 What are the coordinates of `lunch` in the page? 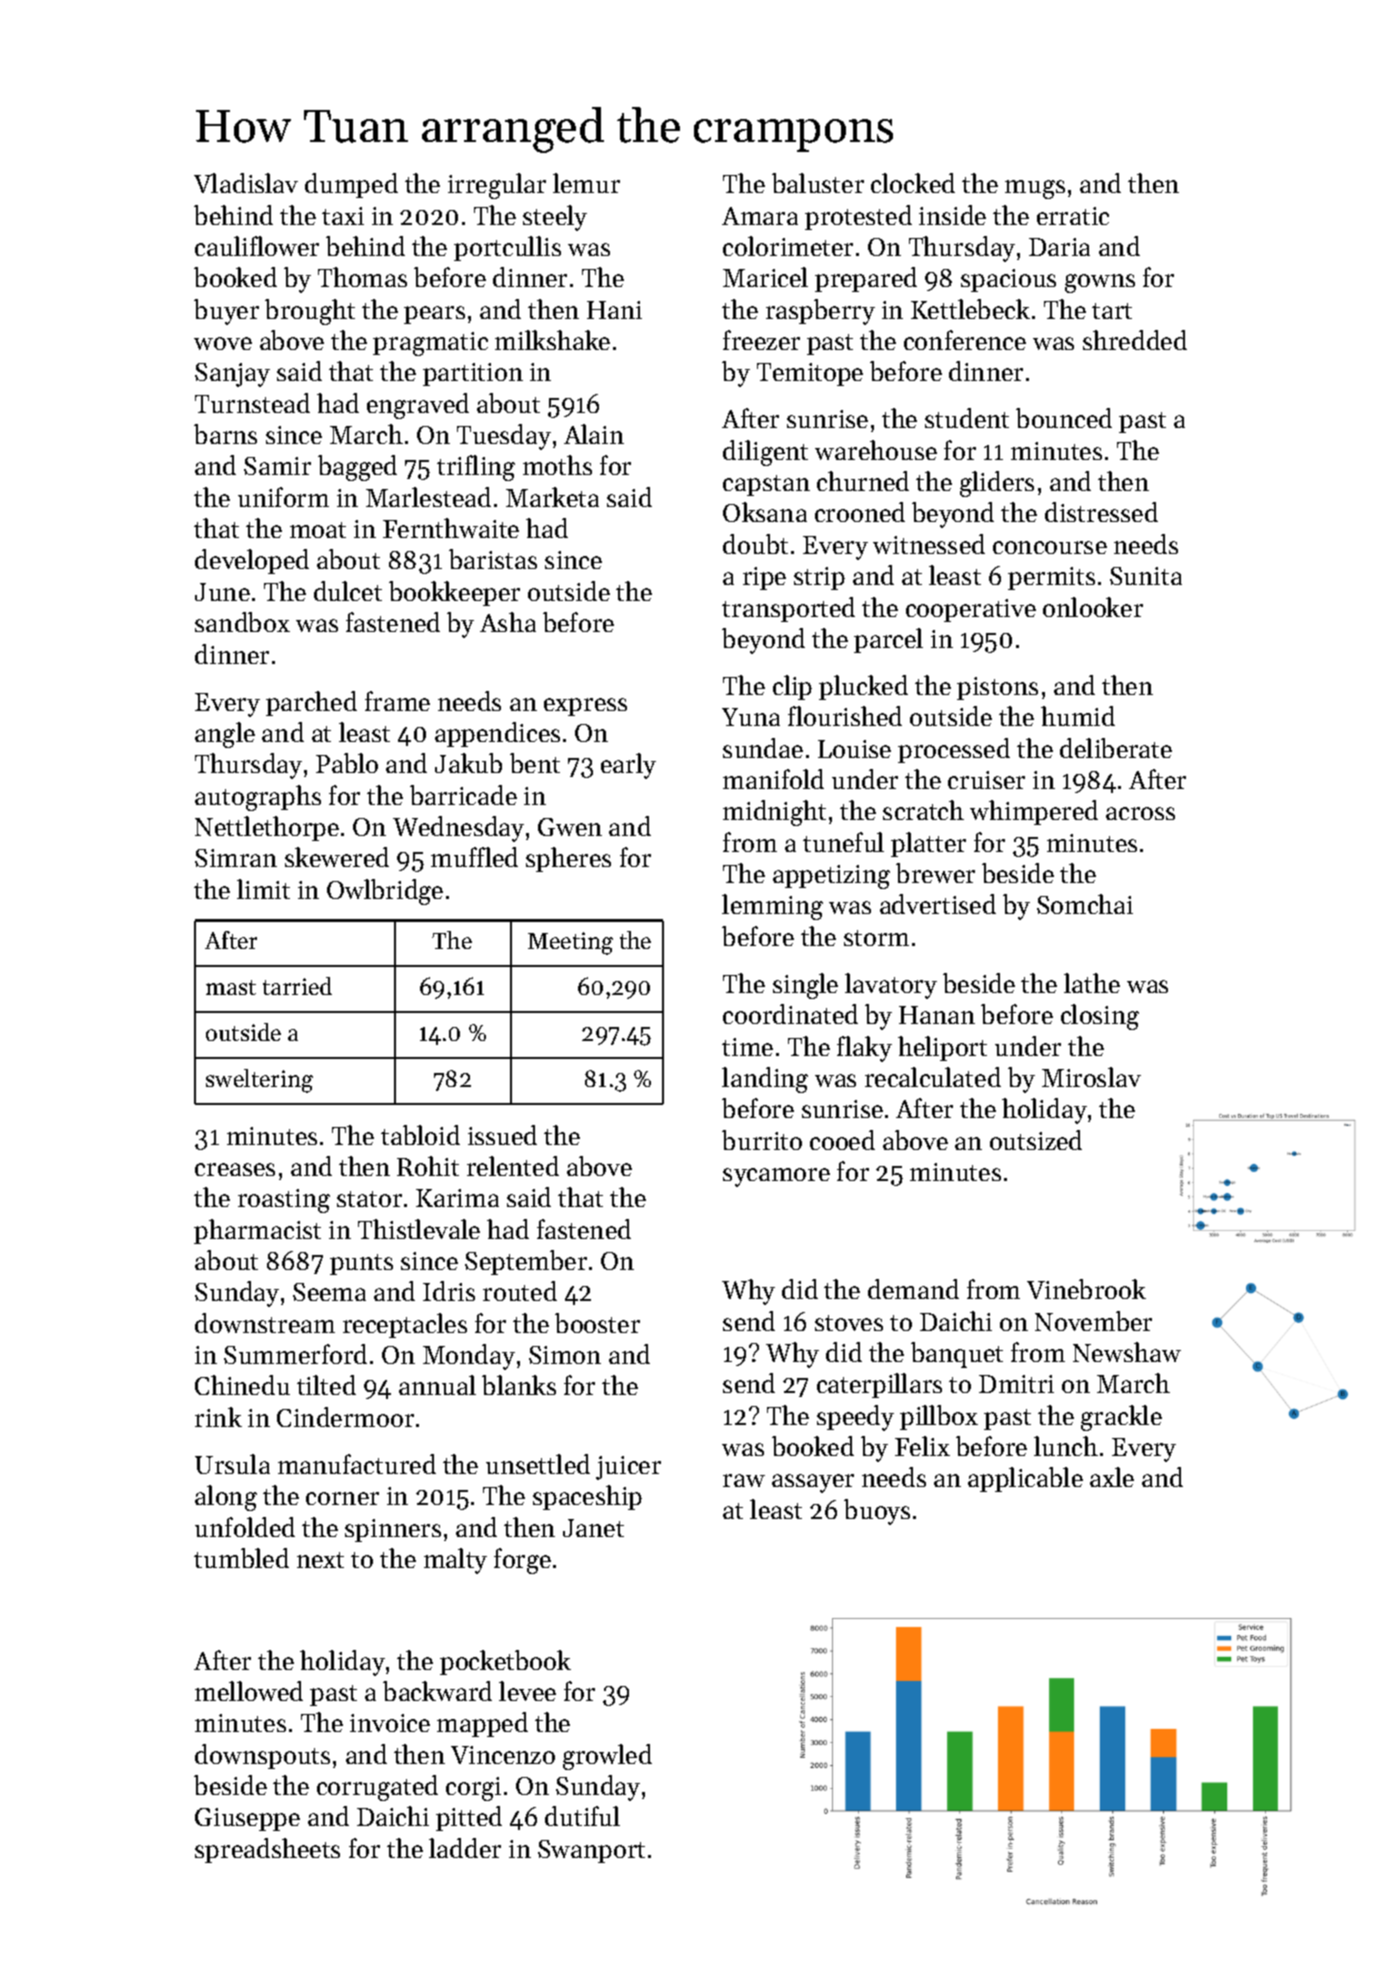 It's located at (1066, 1446).
